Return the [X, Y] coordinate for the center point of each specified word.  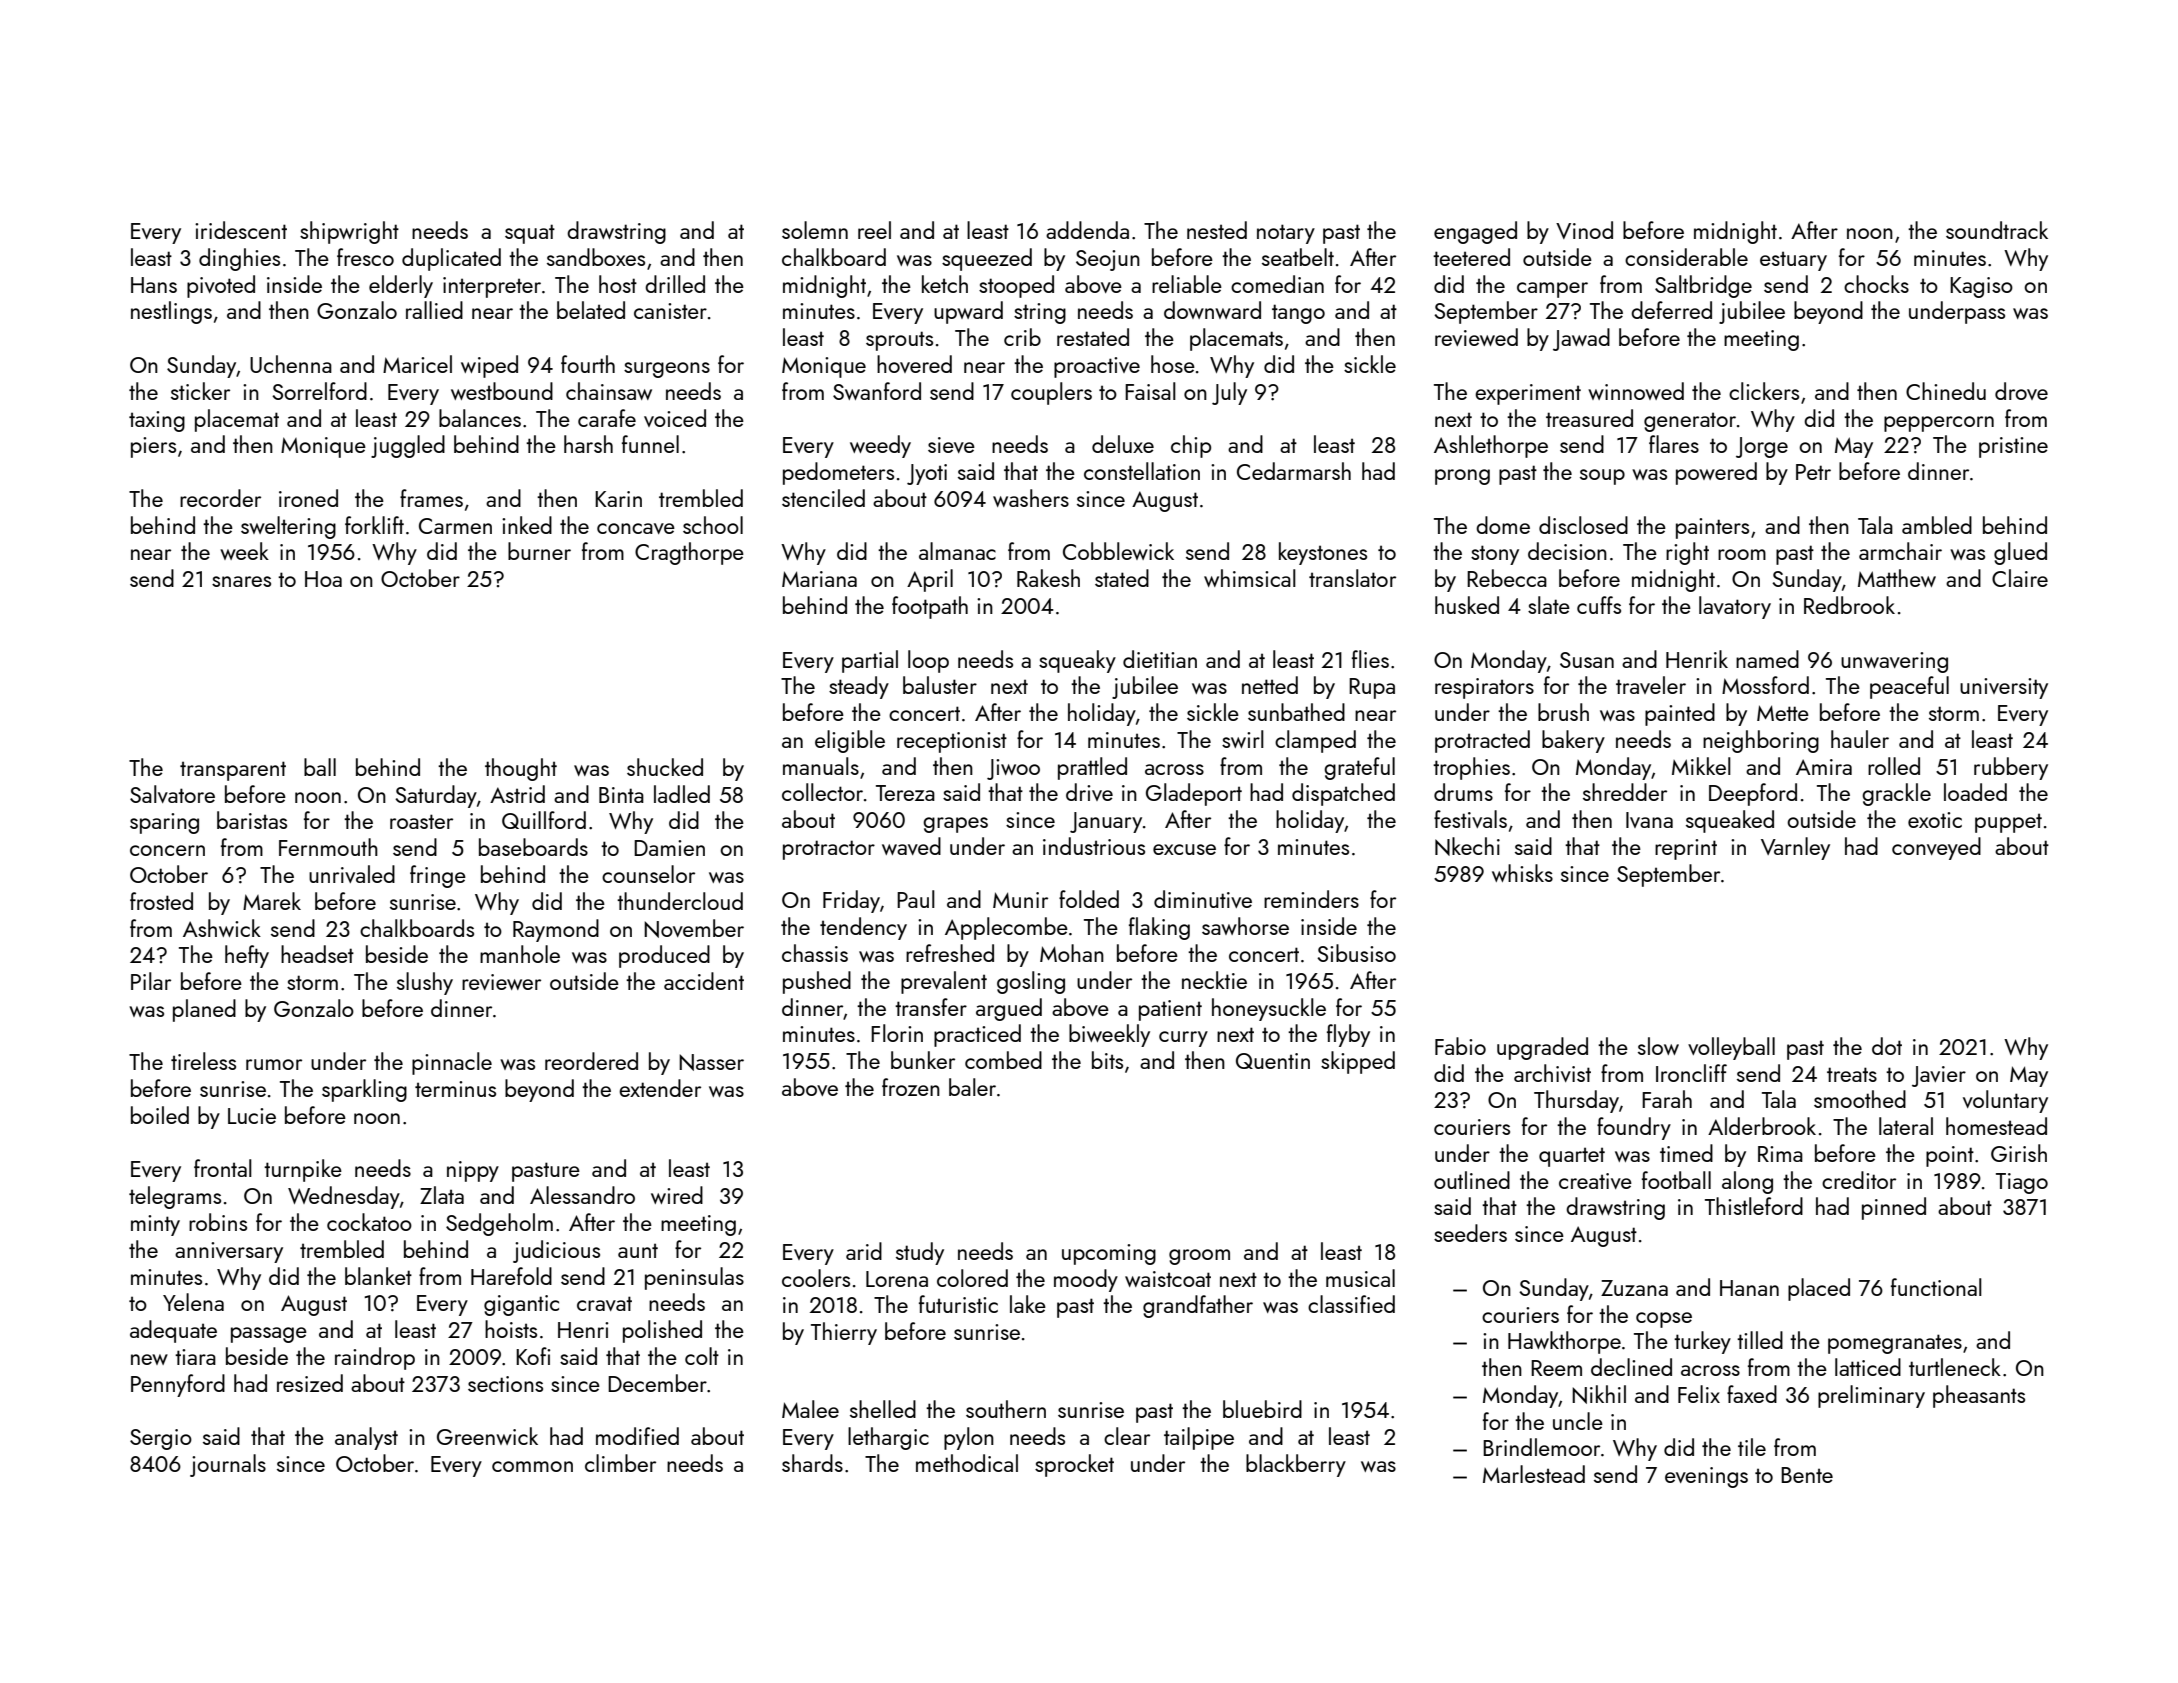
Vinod [1584, 230]
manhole [520, 954]
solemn [815, 230]
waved [911, 846]
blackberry [1296, 1465]
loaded [1975, 792]
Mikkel [1701, 766]
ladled [682, 794]
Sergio [161, 1439]
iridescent [241, 230]
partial [870, 661]
